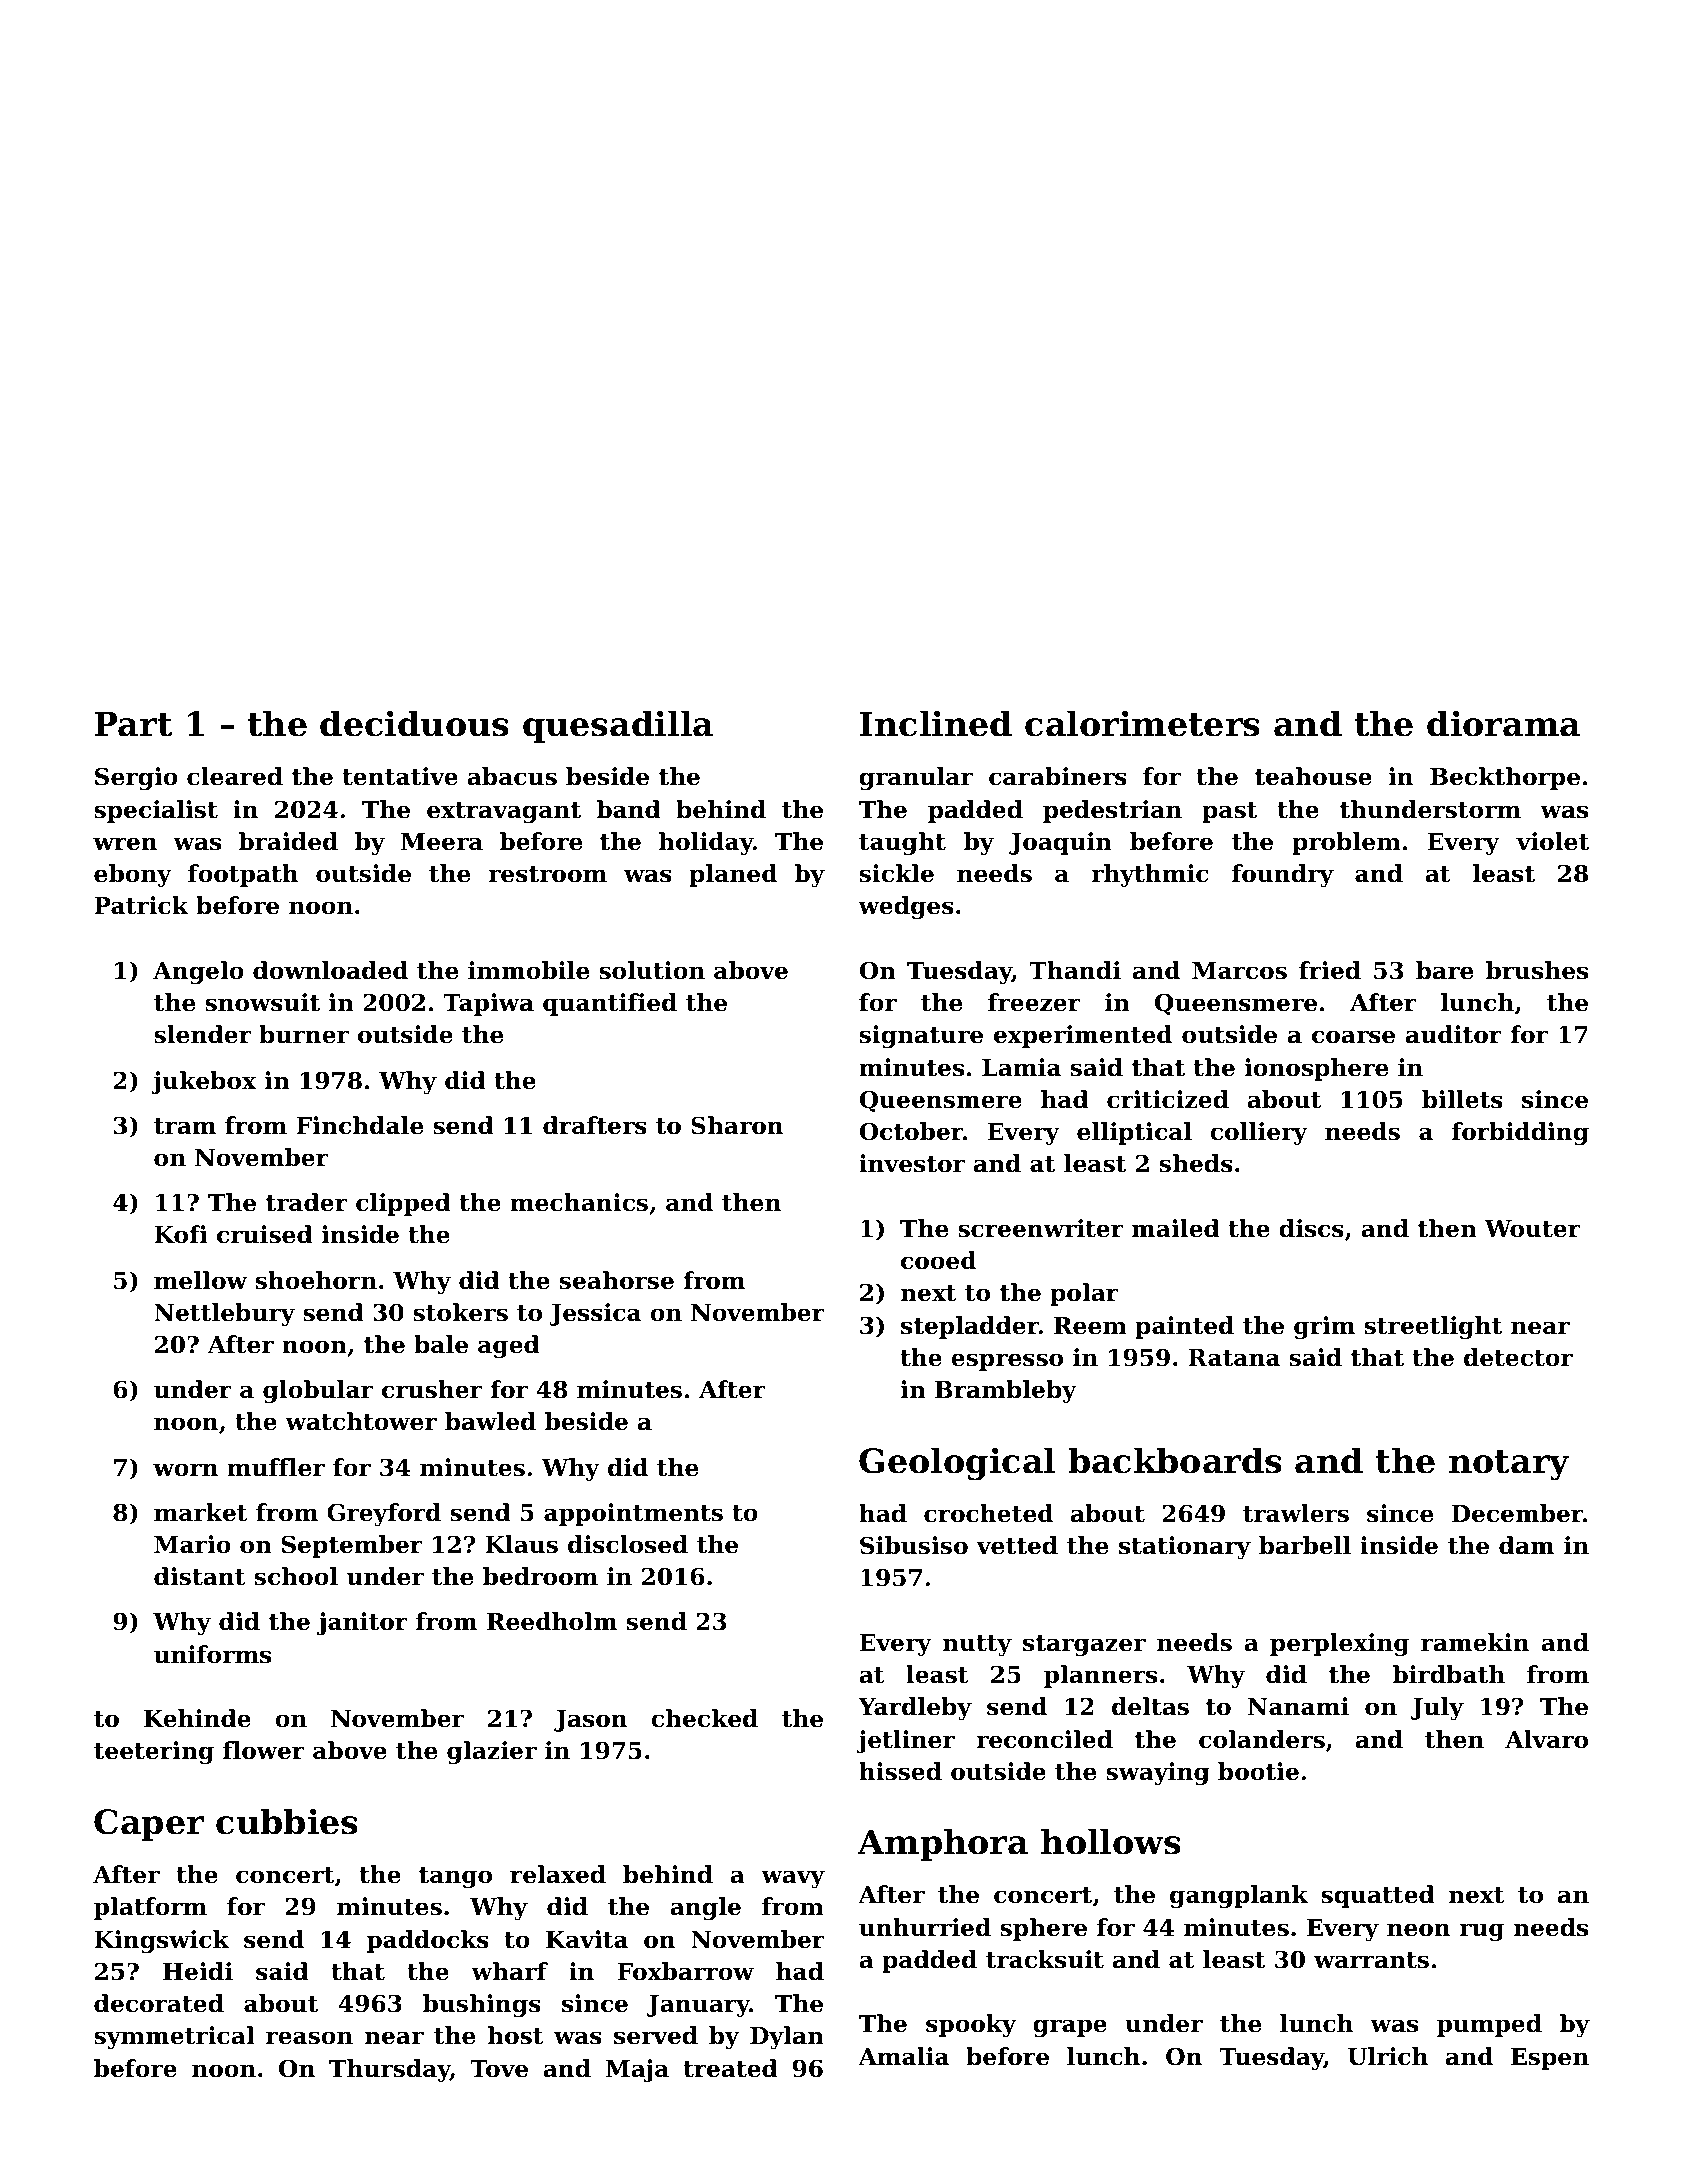  What do you see at coordinates (1388, 2056) in the document?
I see `Ulrich` at bounding box center [1388, 2056].
